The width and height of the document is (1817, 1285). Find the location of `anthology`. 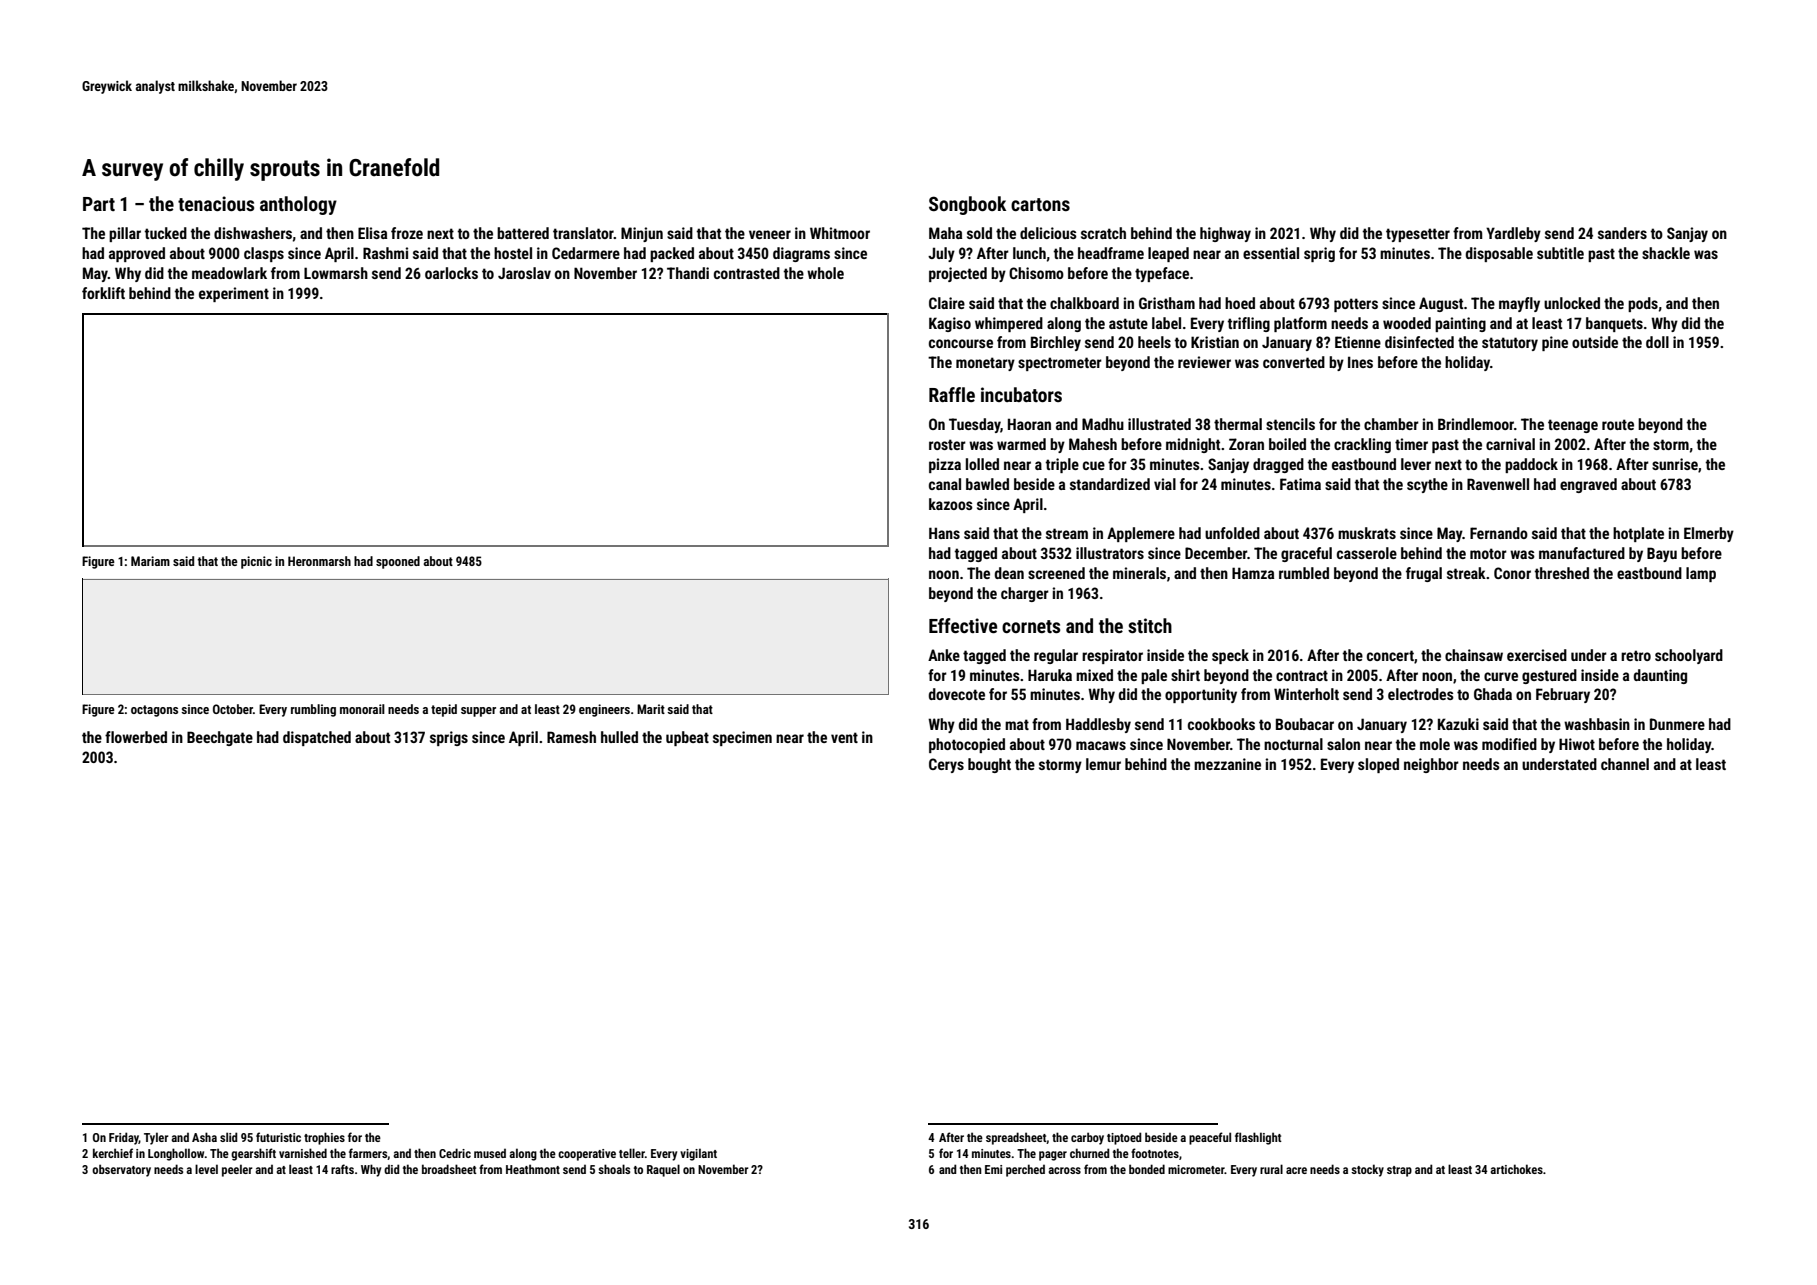

anthology is located at coordinates (298, 205).
